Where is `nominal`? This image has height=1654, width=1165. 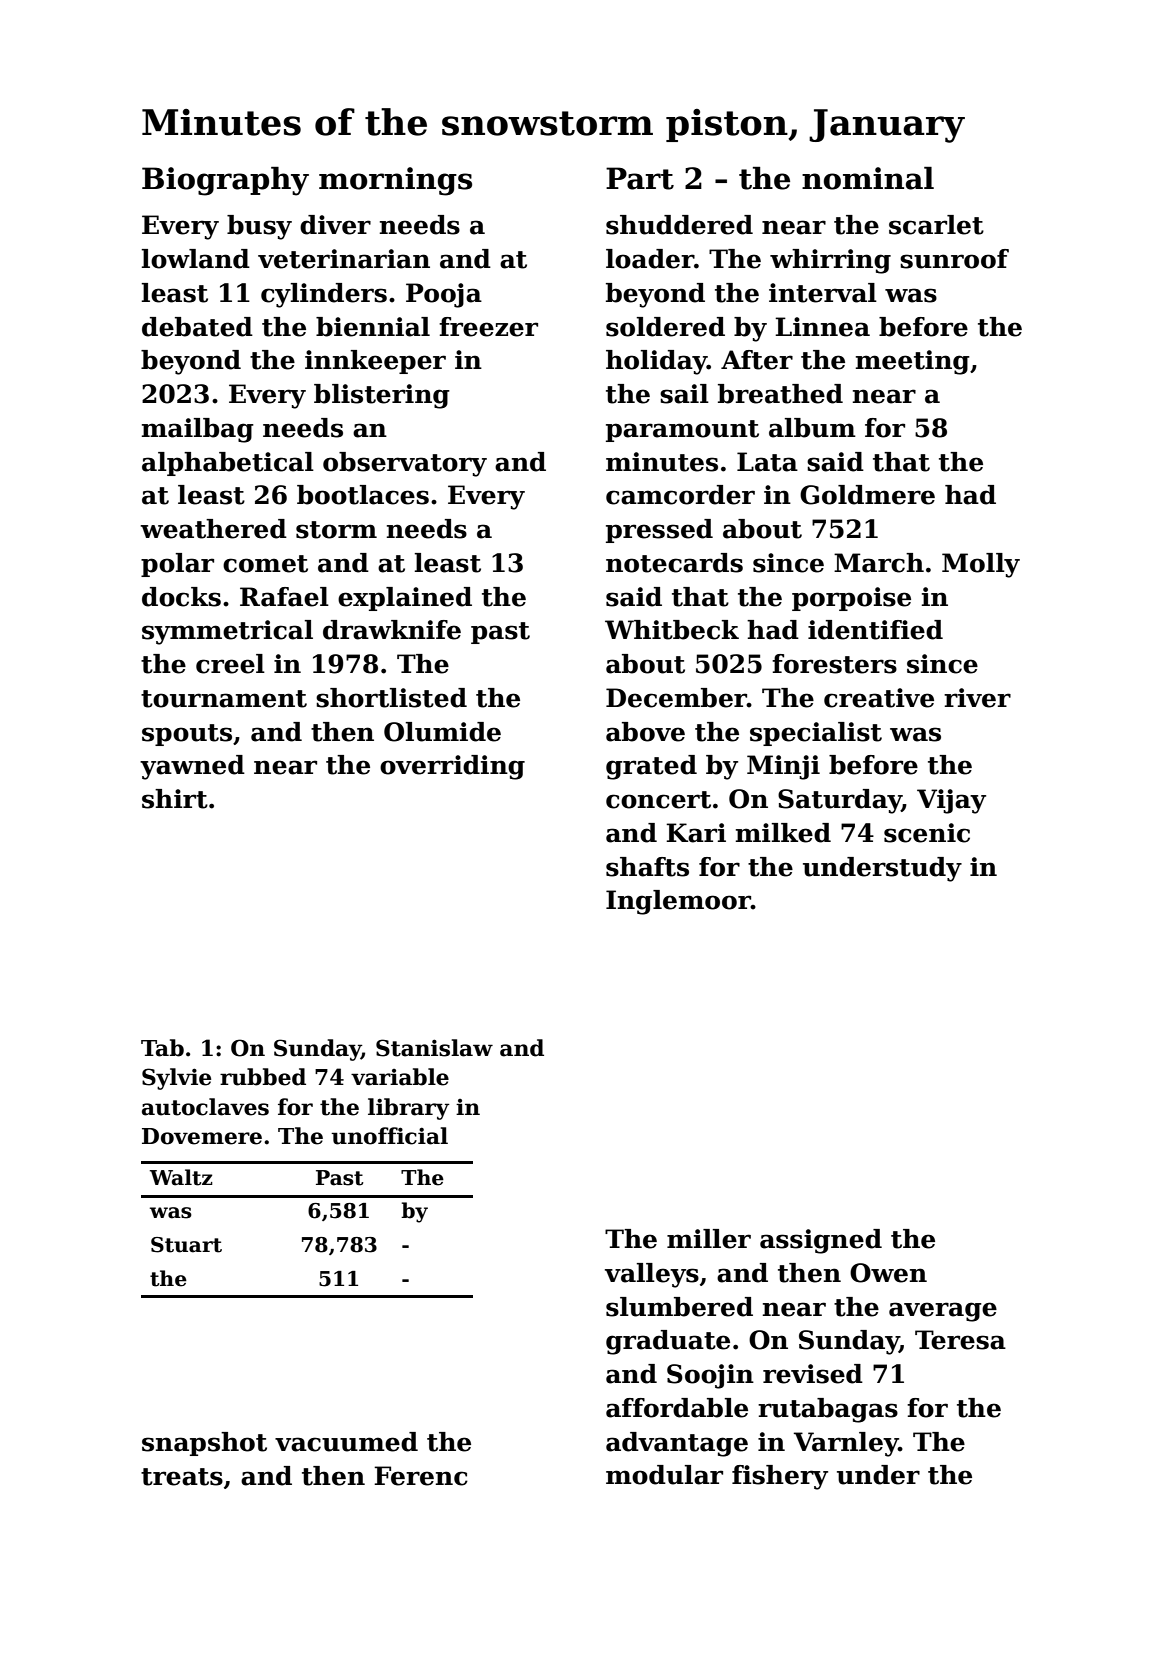 nominal is located at coordinates (868, 178).
